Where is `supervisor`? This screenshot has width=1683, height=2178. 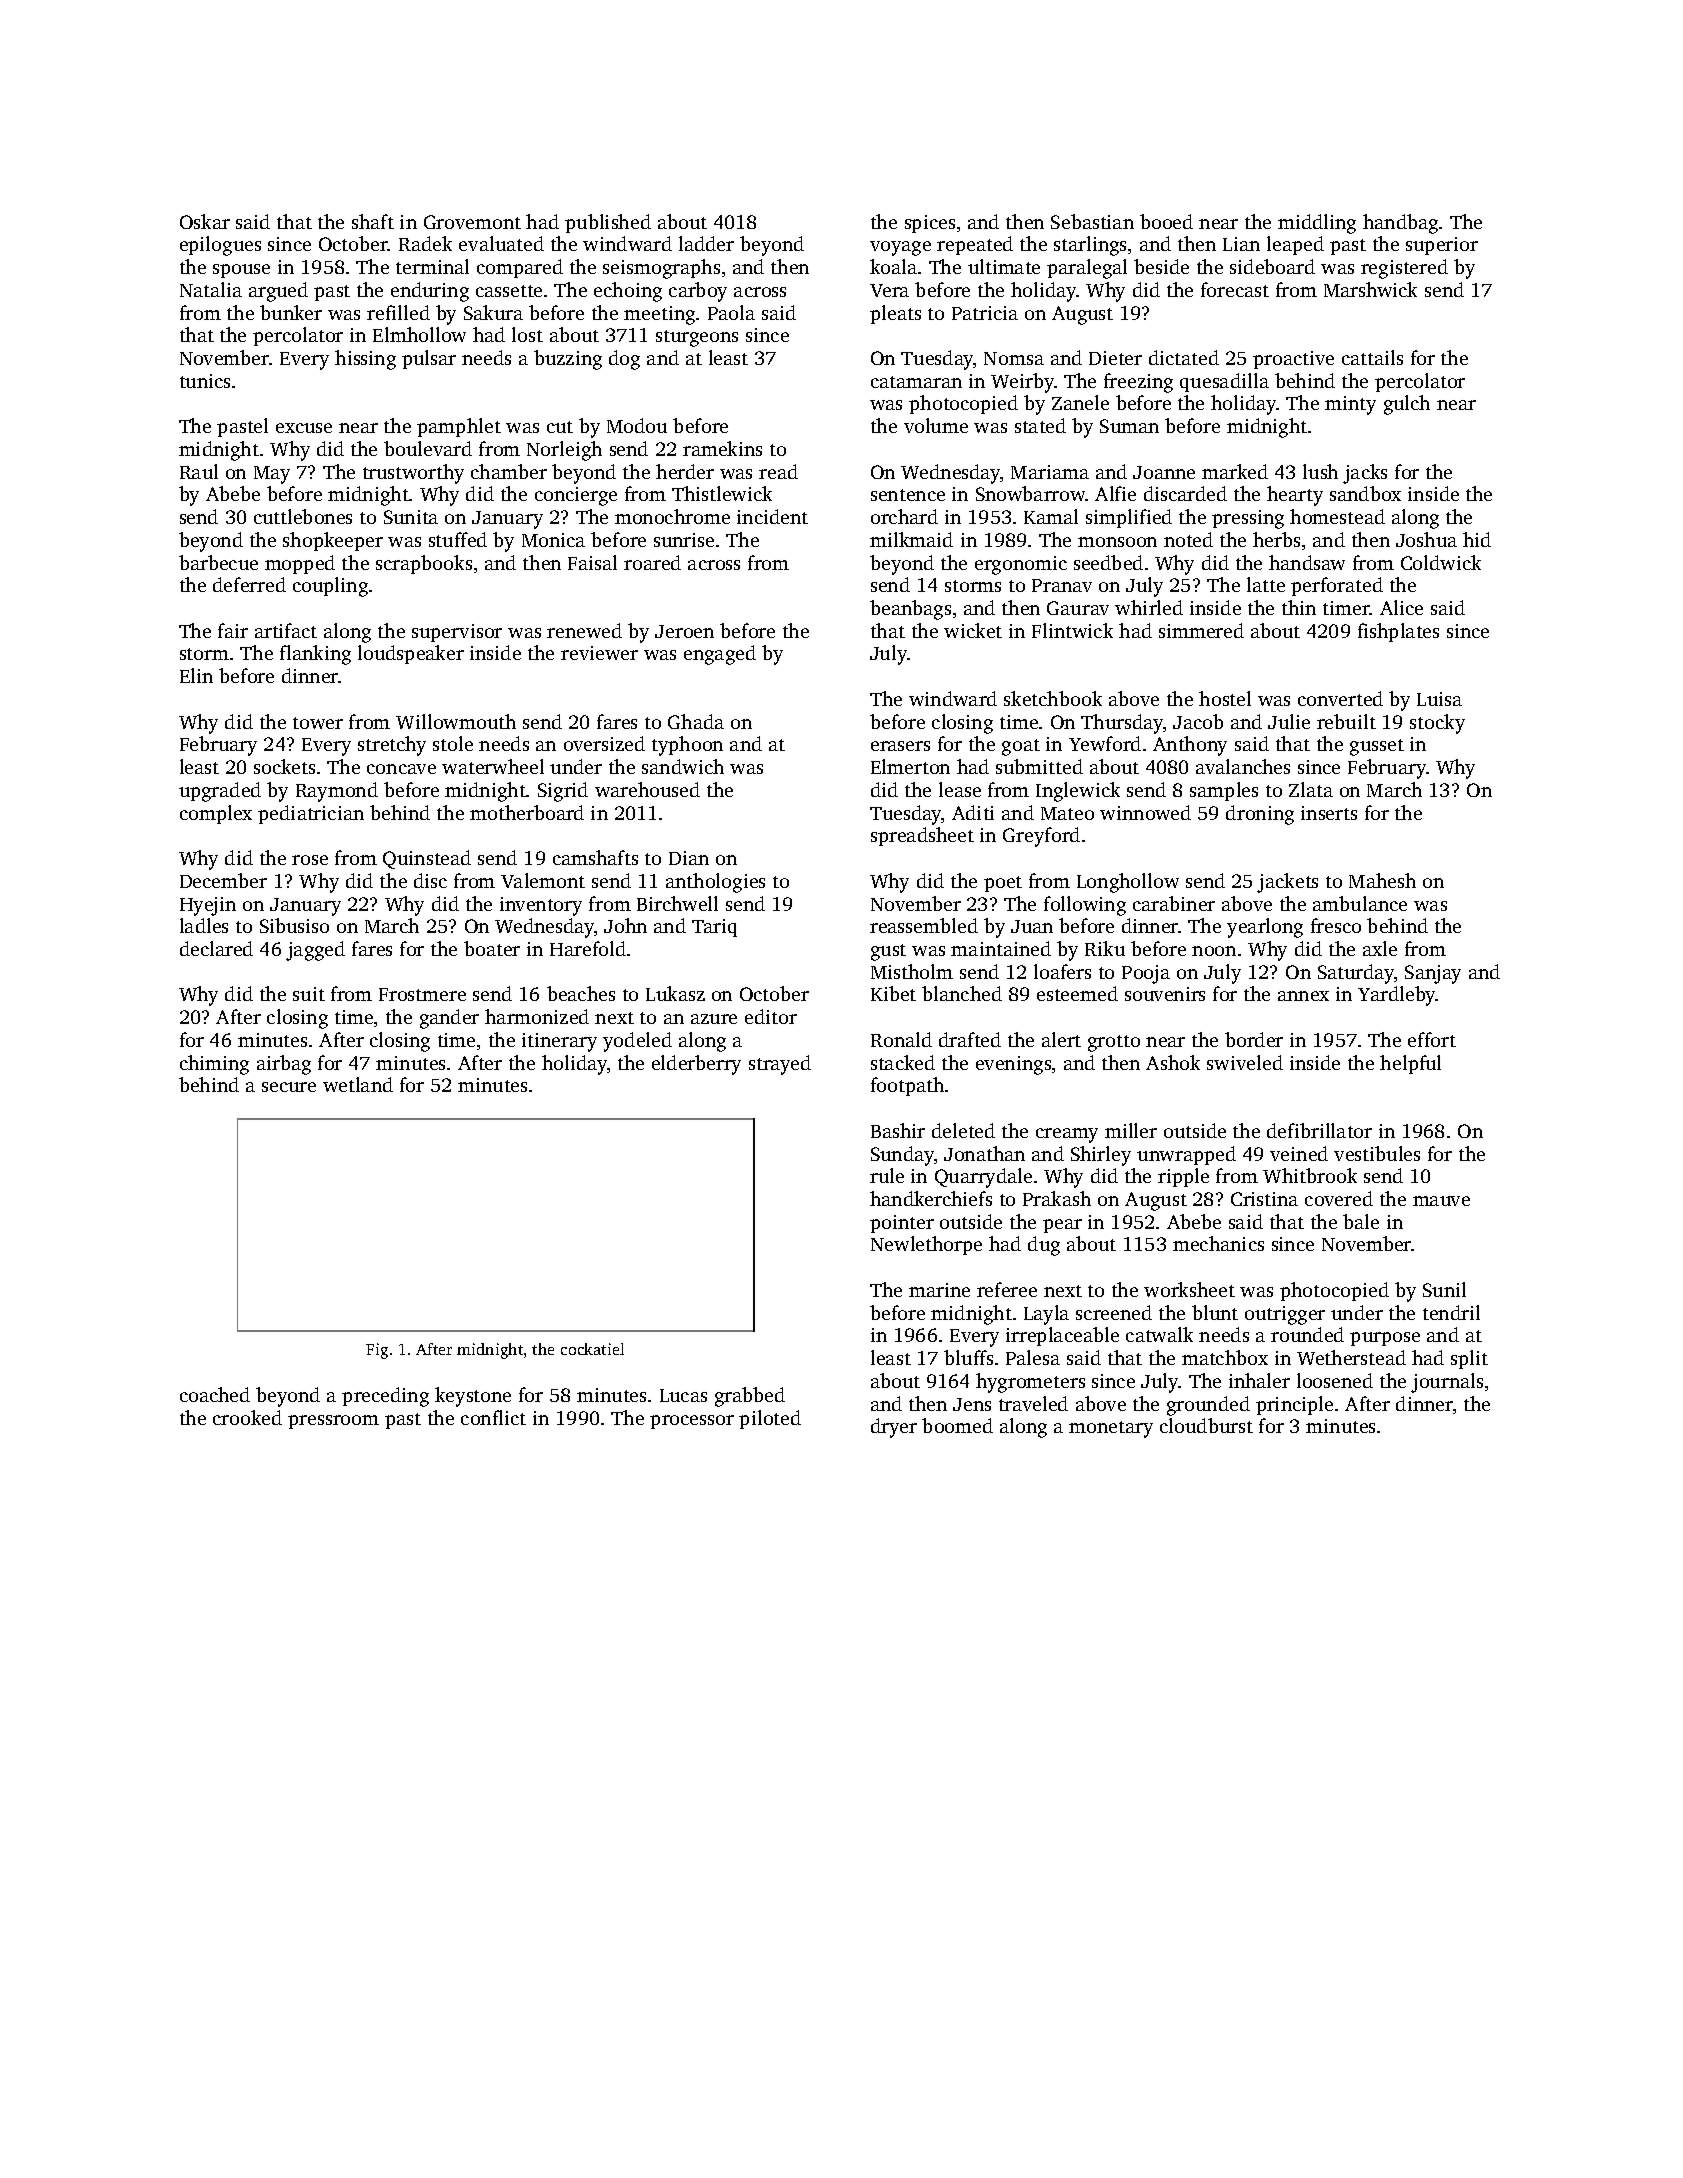
supervisor is located at coordinates (457, 633).
